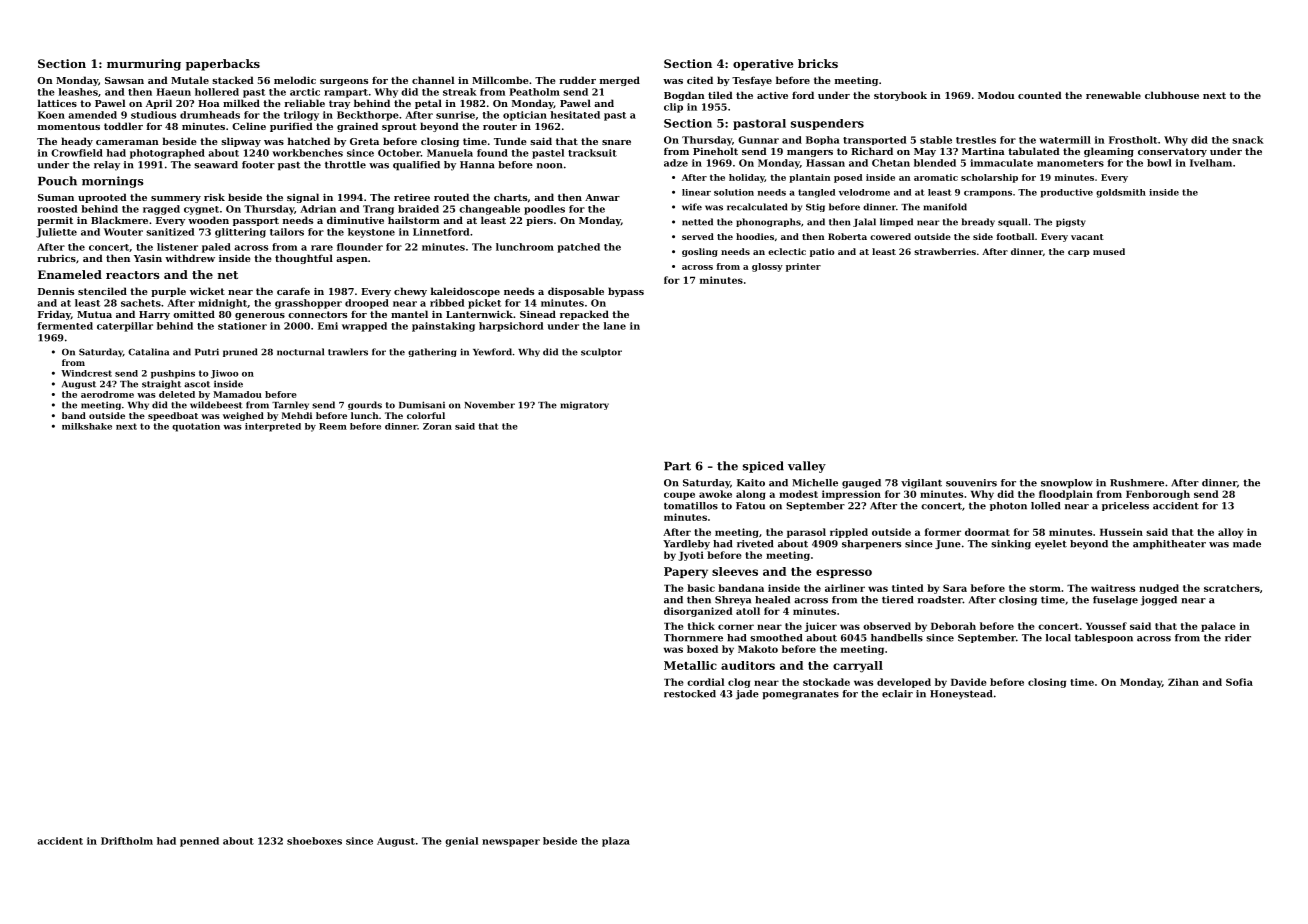  Describe the element at coordinates (304, 259) in the document. I see `thoughtful` at that location.
